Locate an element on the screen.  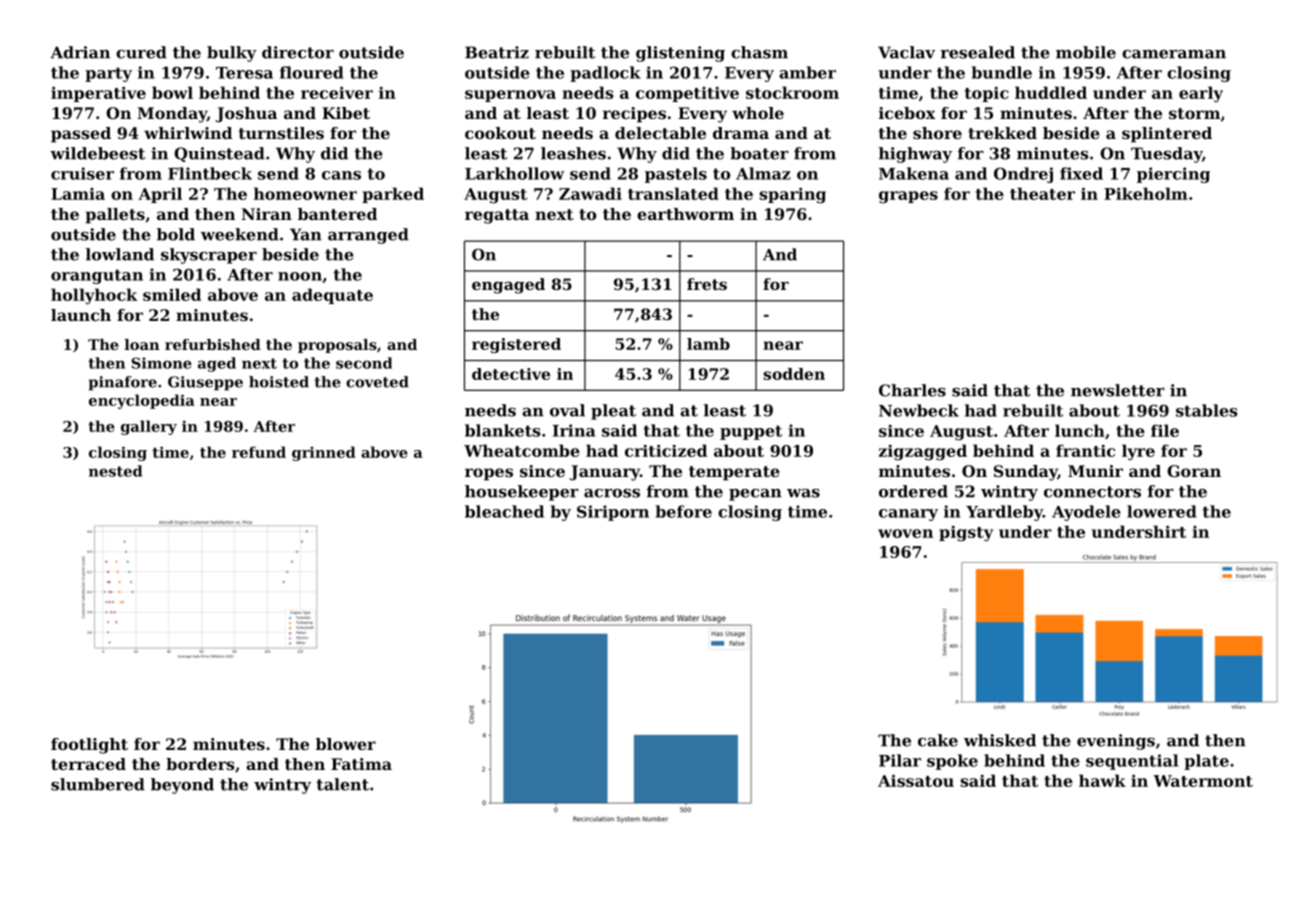
frets is located at coordinates (707, 284).
